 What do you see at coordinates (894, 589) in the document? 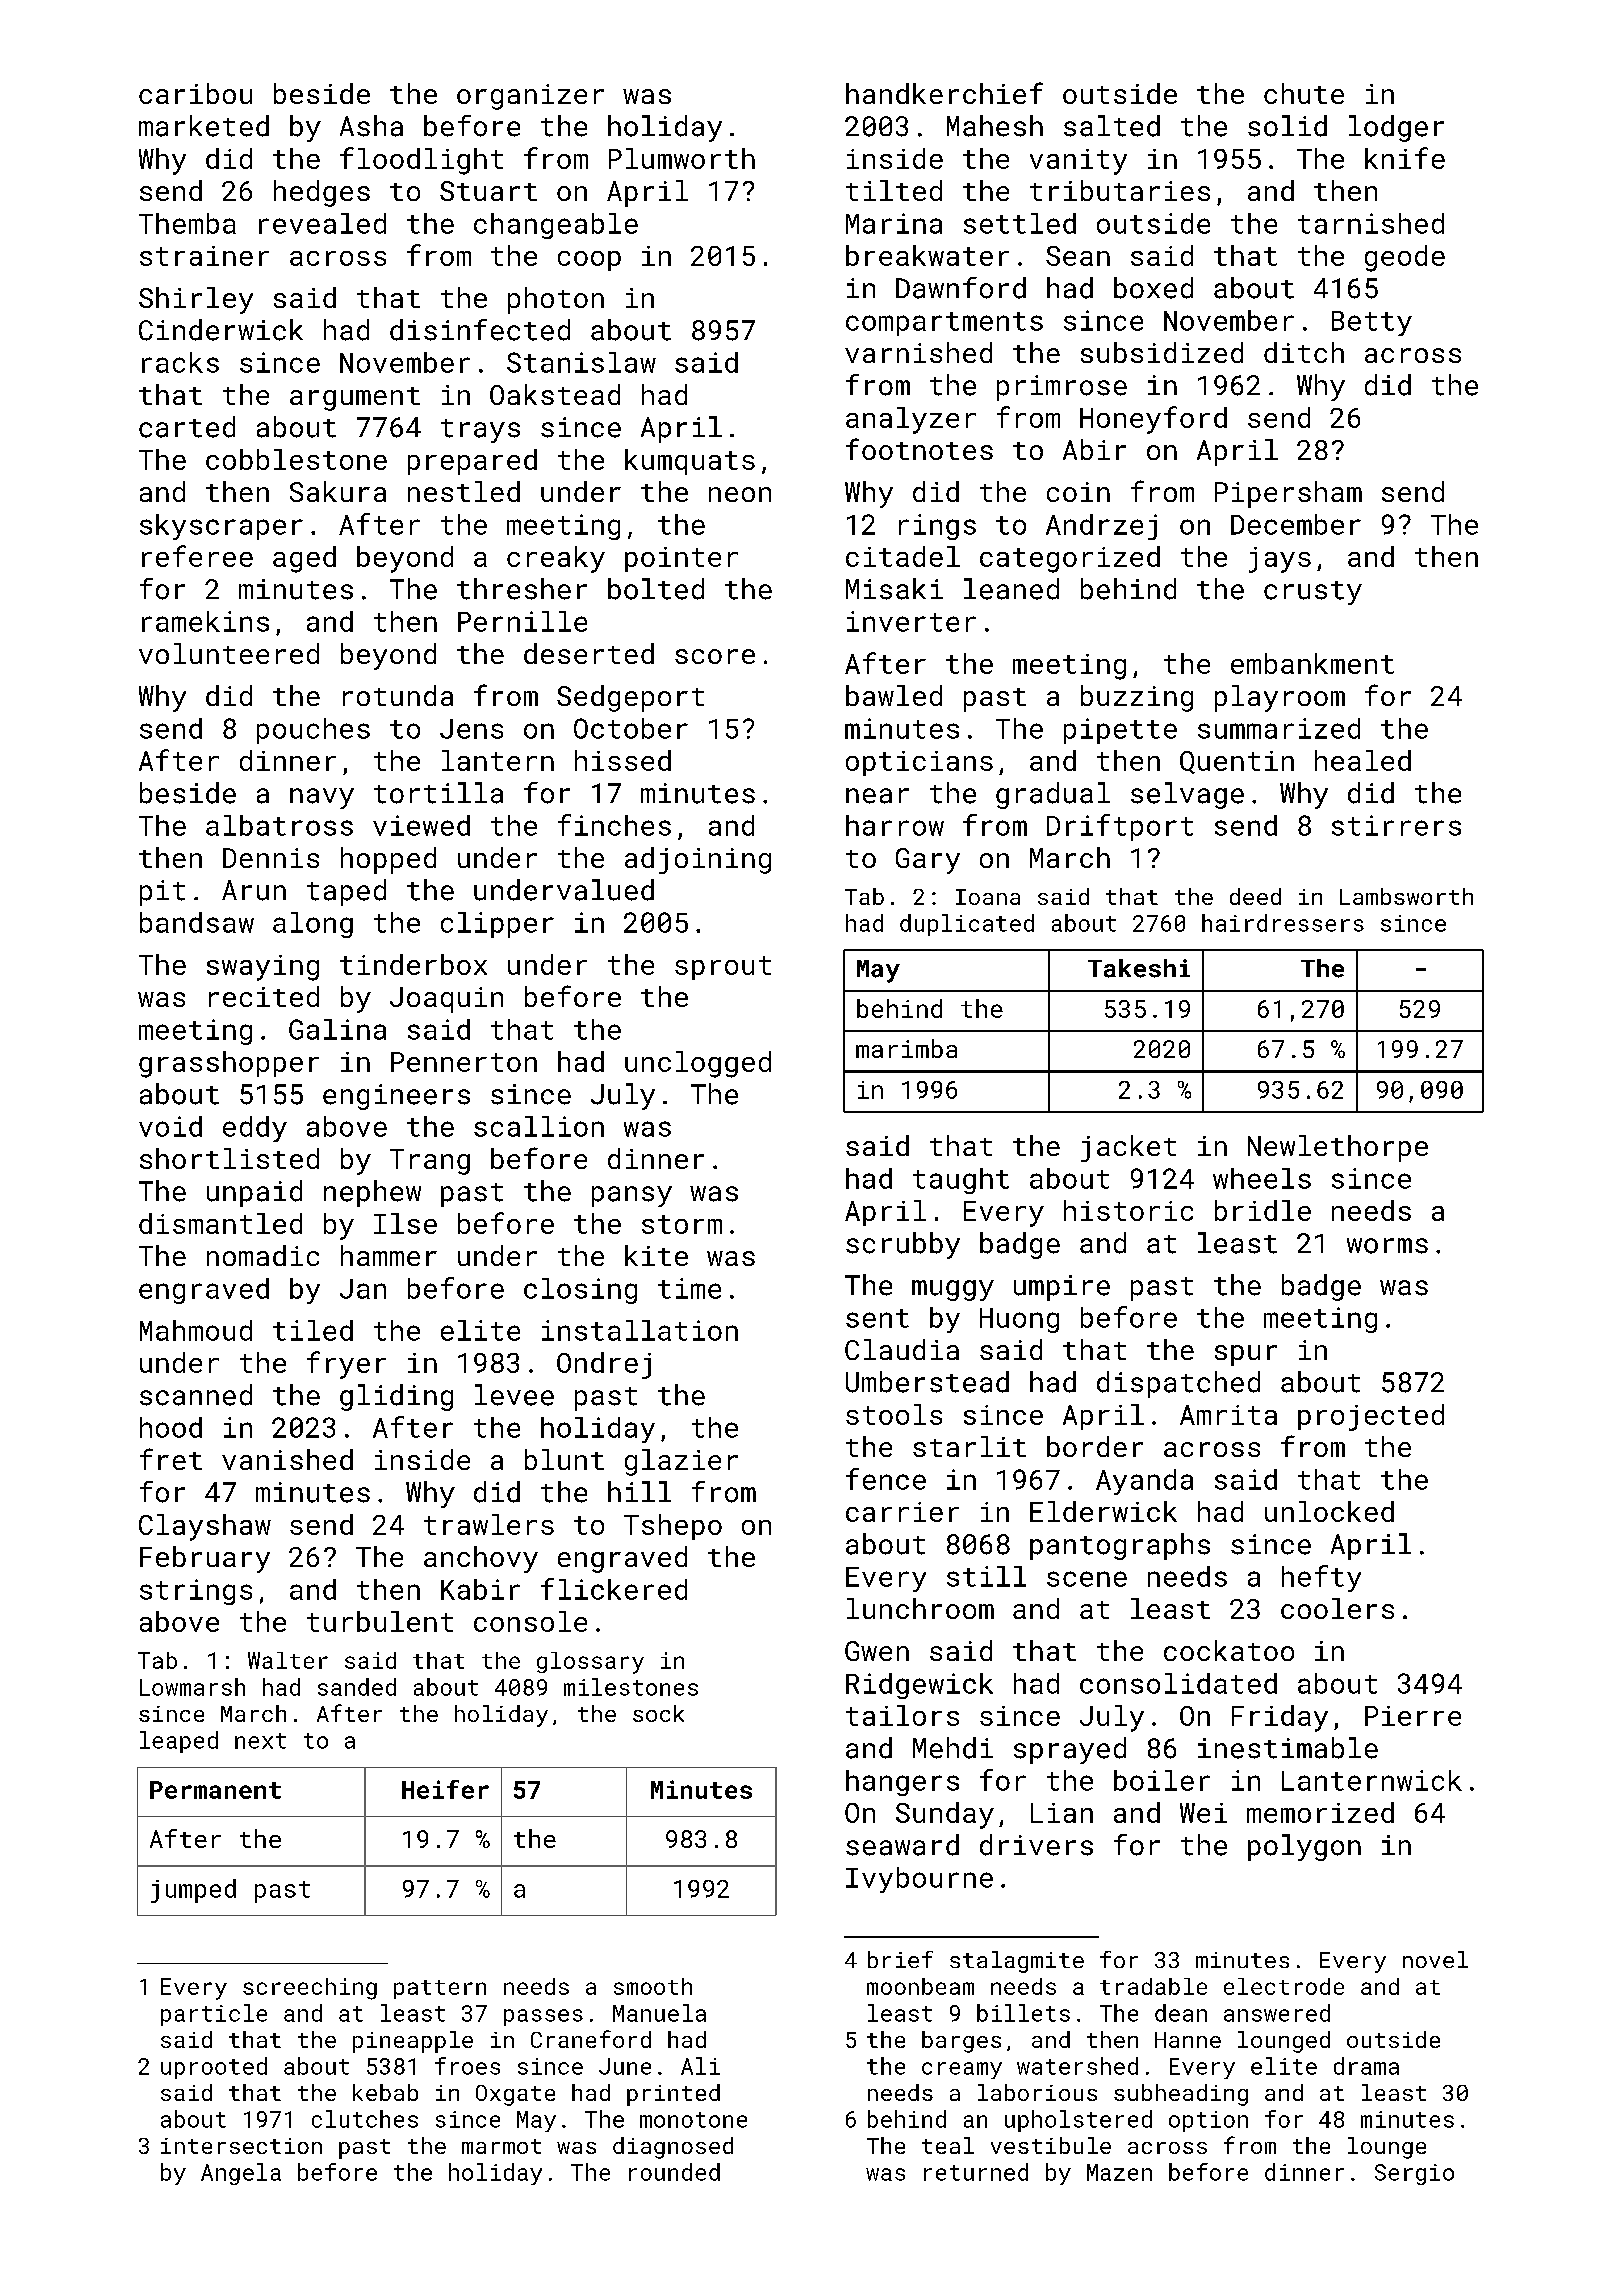
I see `Misaki` at bounding box center [894, 589].
